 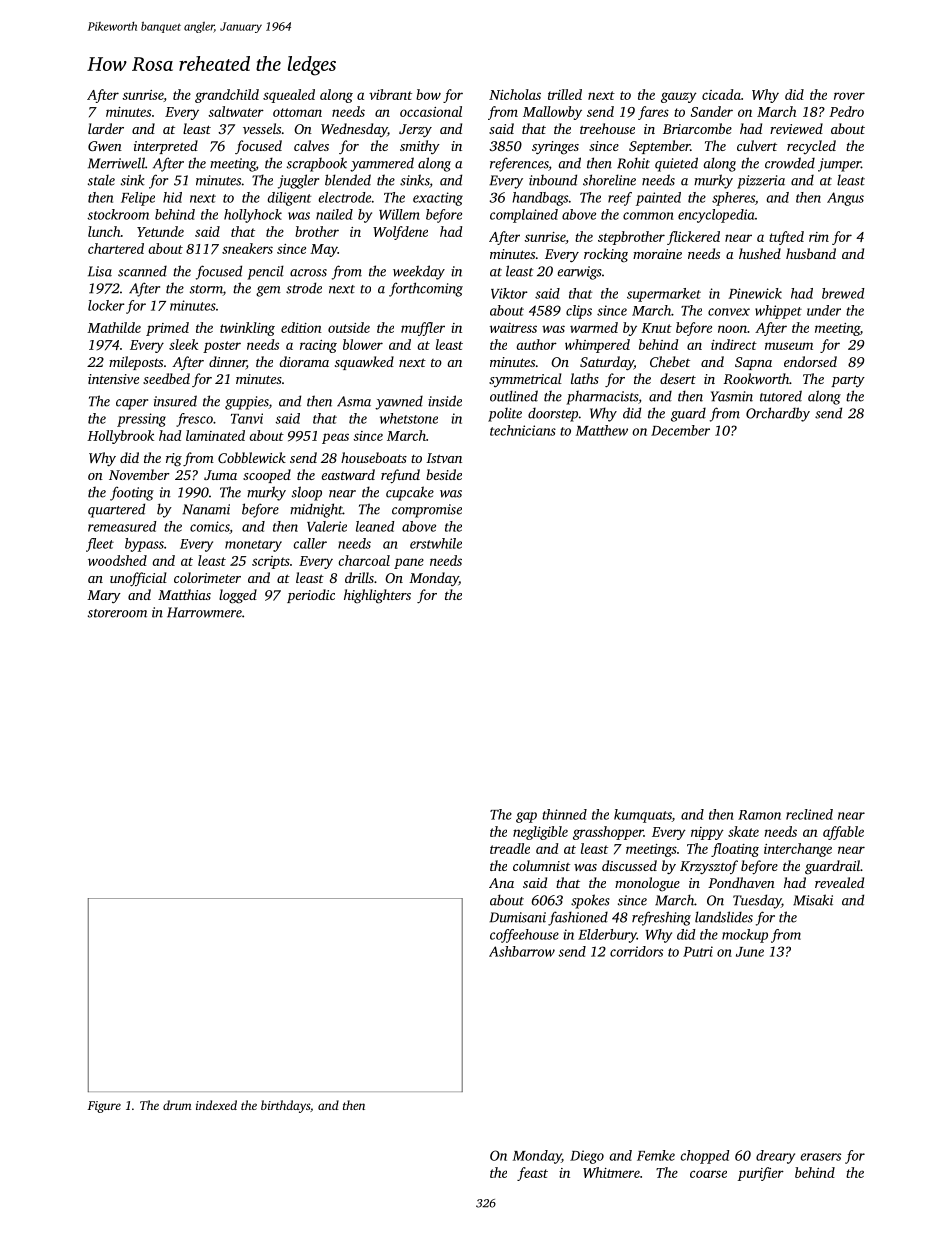 I want to click on rover, so click(x=849, y=96).
